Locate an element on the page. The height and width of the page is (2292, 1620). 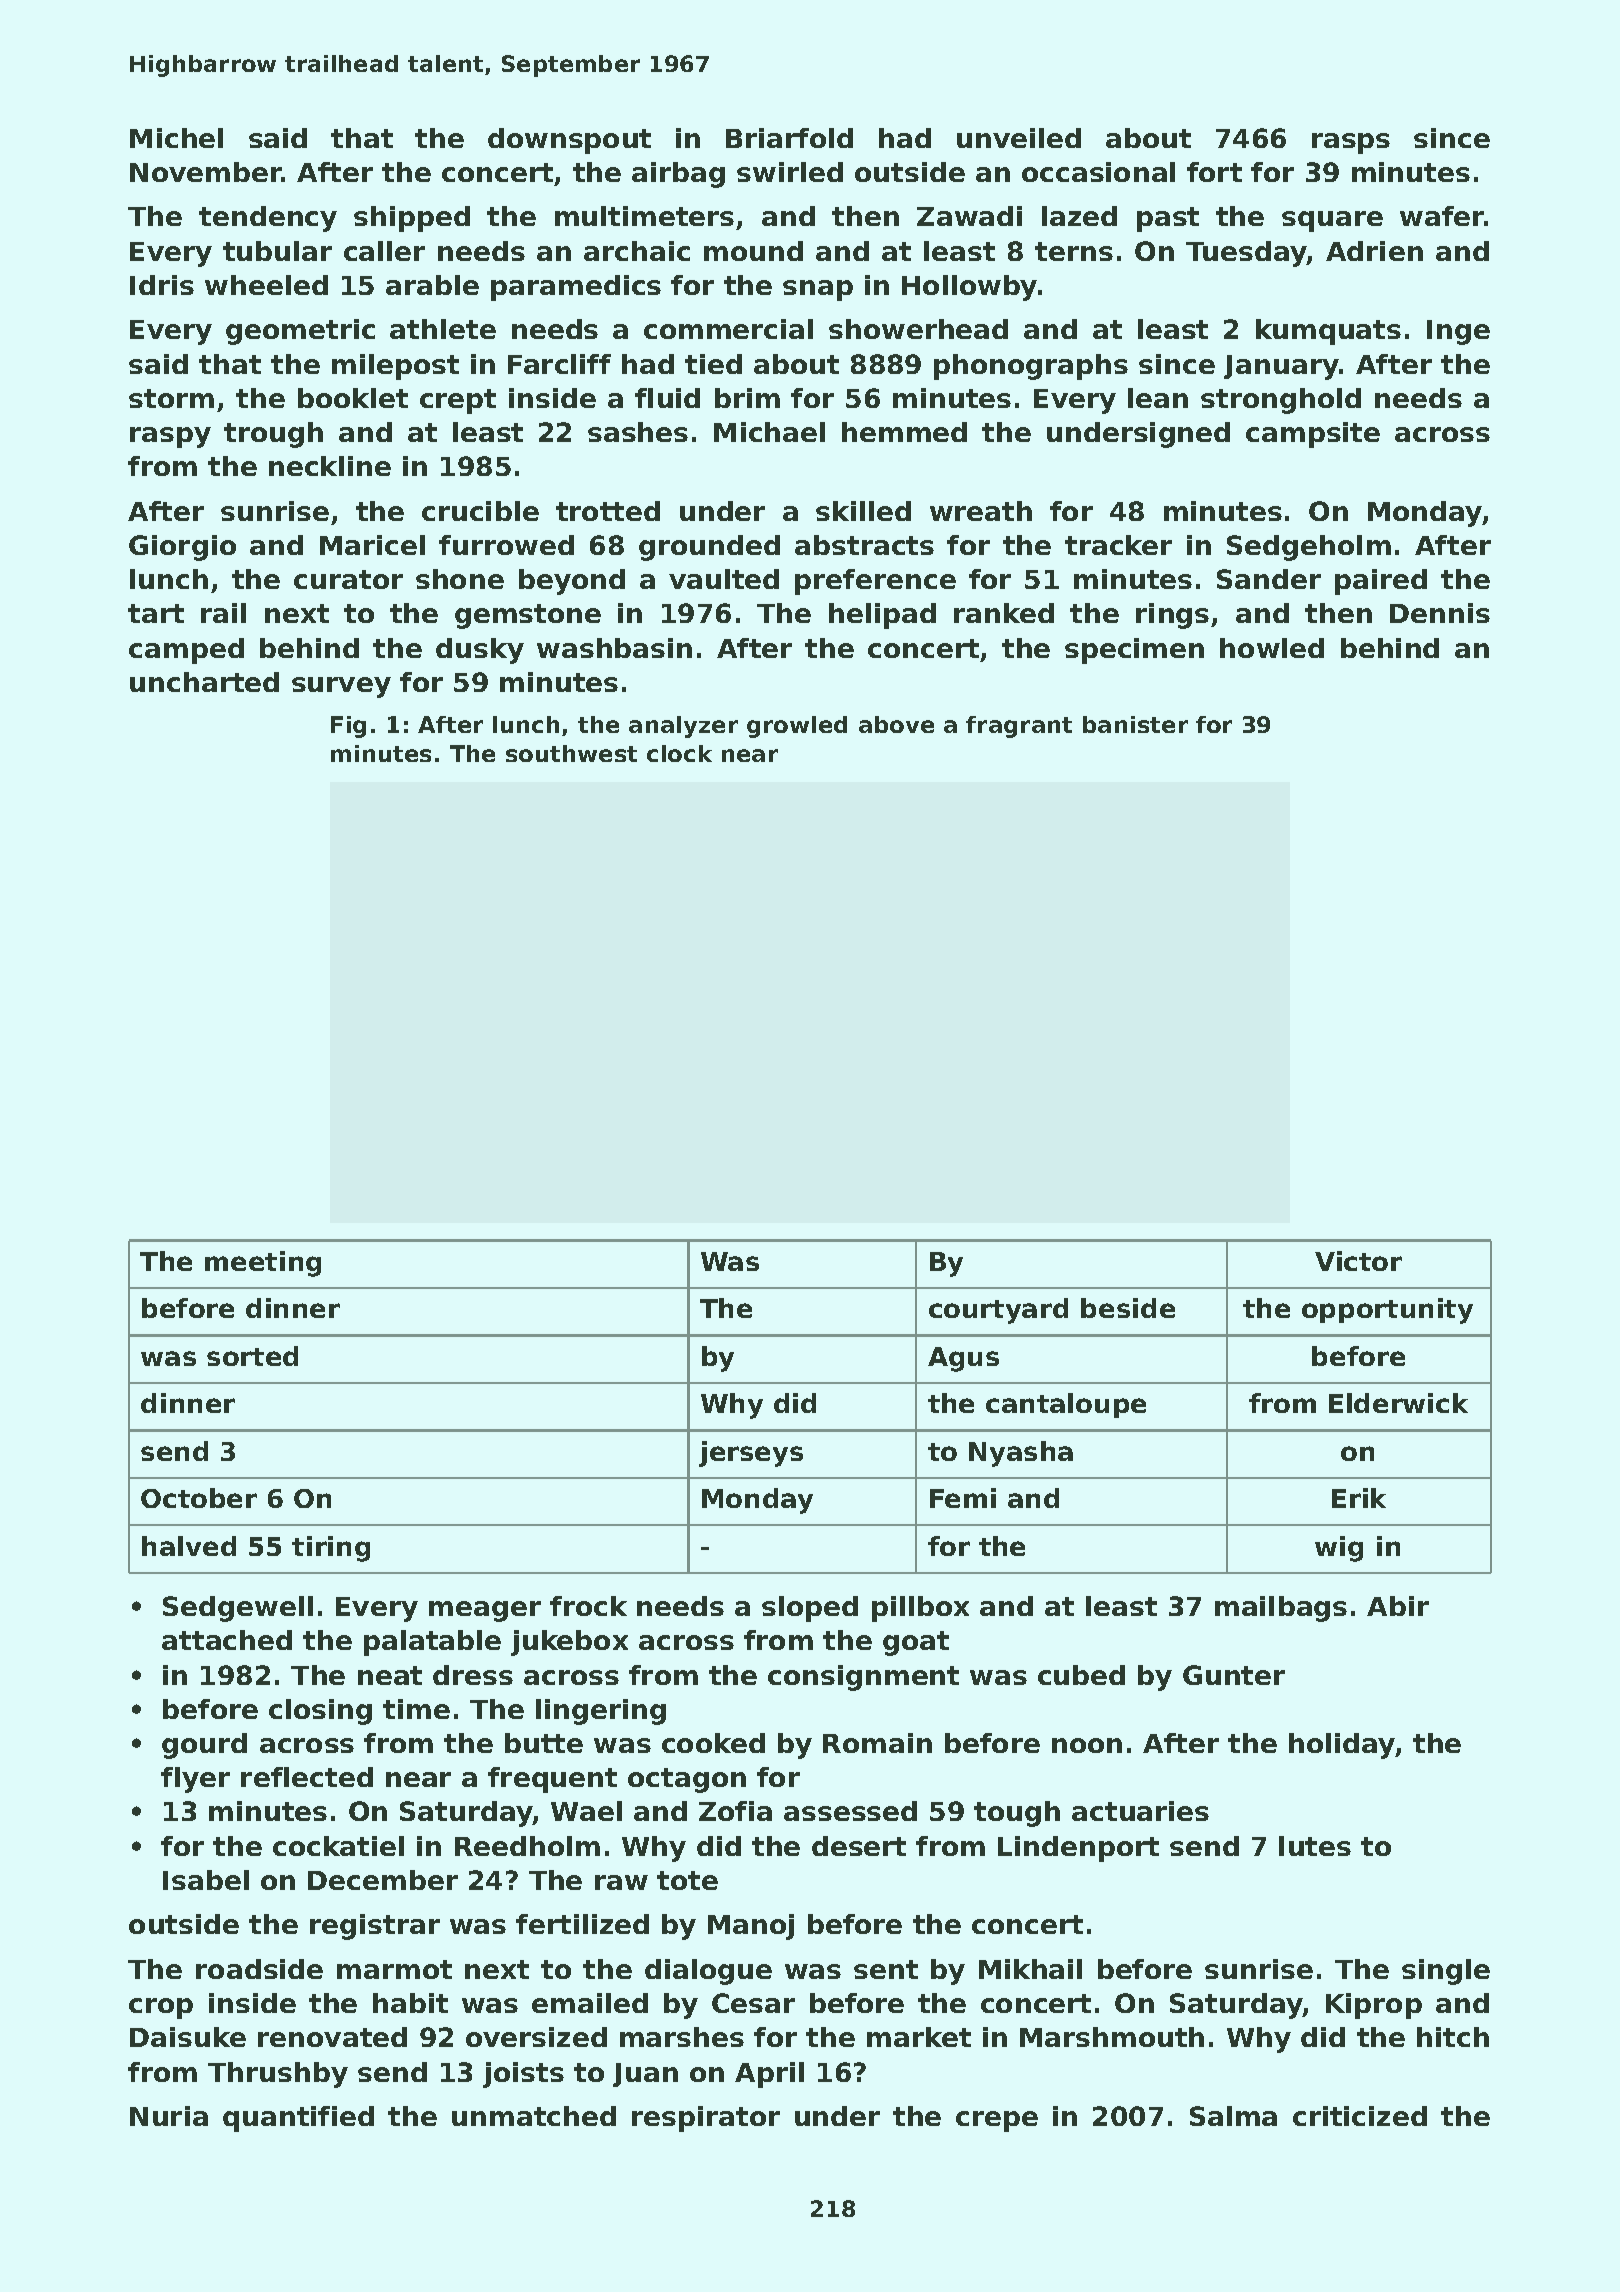
wafer is located at coordinates (1442, 216).
